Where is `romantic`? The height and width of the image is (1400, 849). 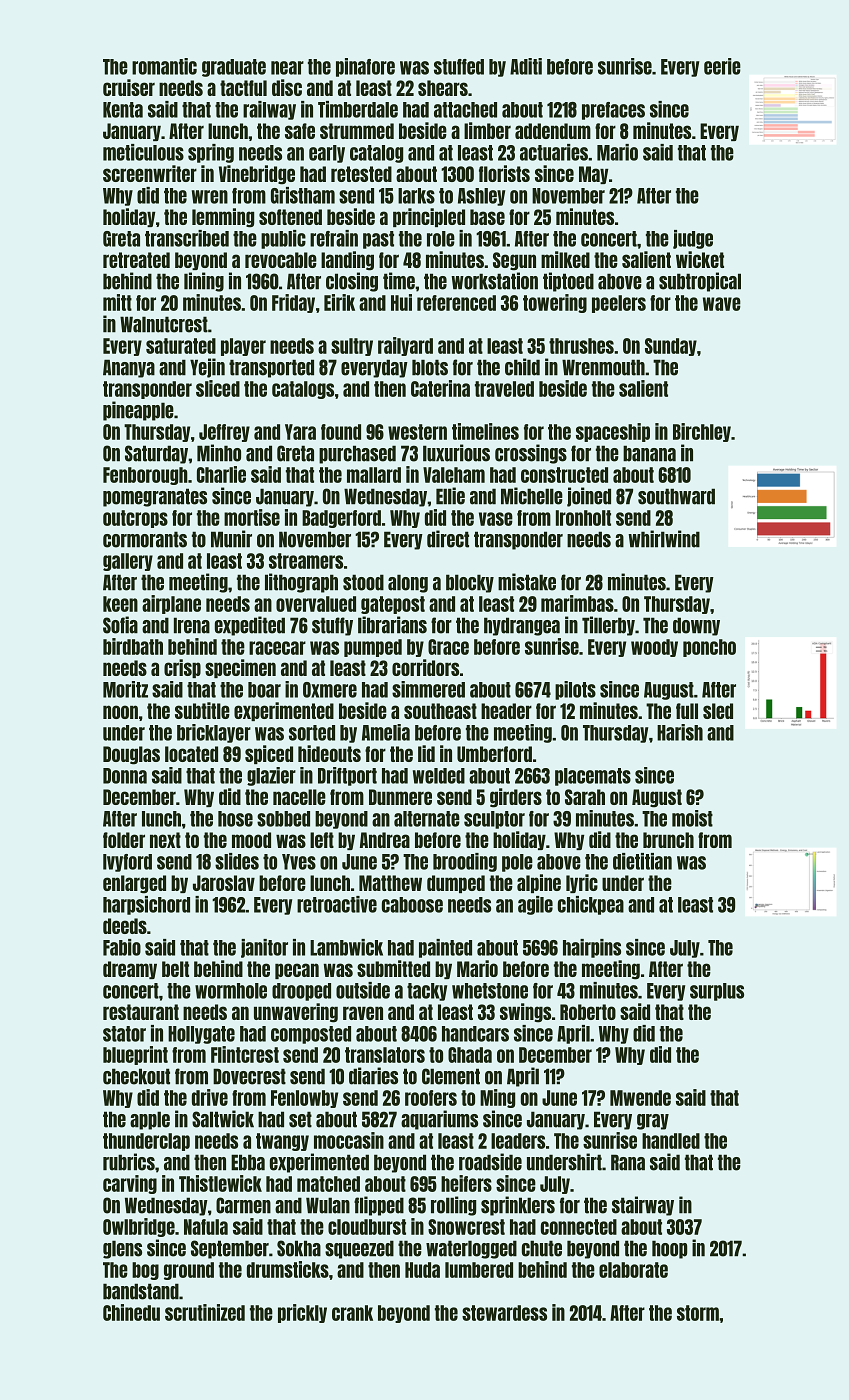
romantic is located at coordinates (164, 66).
